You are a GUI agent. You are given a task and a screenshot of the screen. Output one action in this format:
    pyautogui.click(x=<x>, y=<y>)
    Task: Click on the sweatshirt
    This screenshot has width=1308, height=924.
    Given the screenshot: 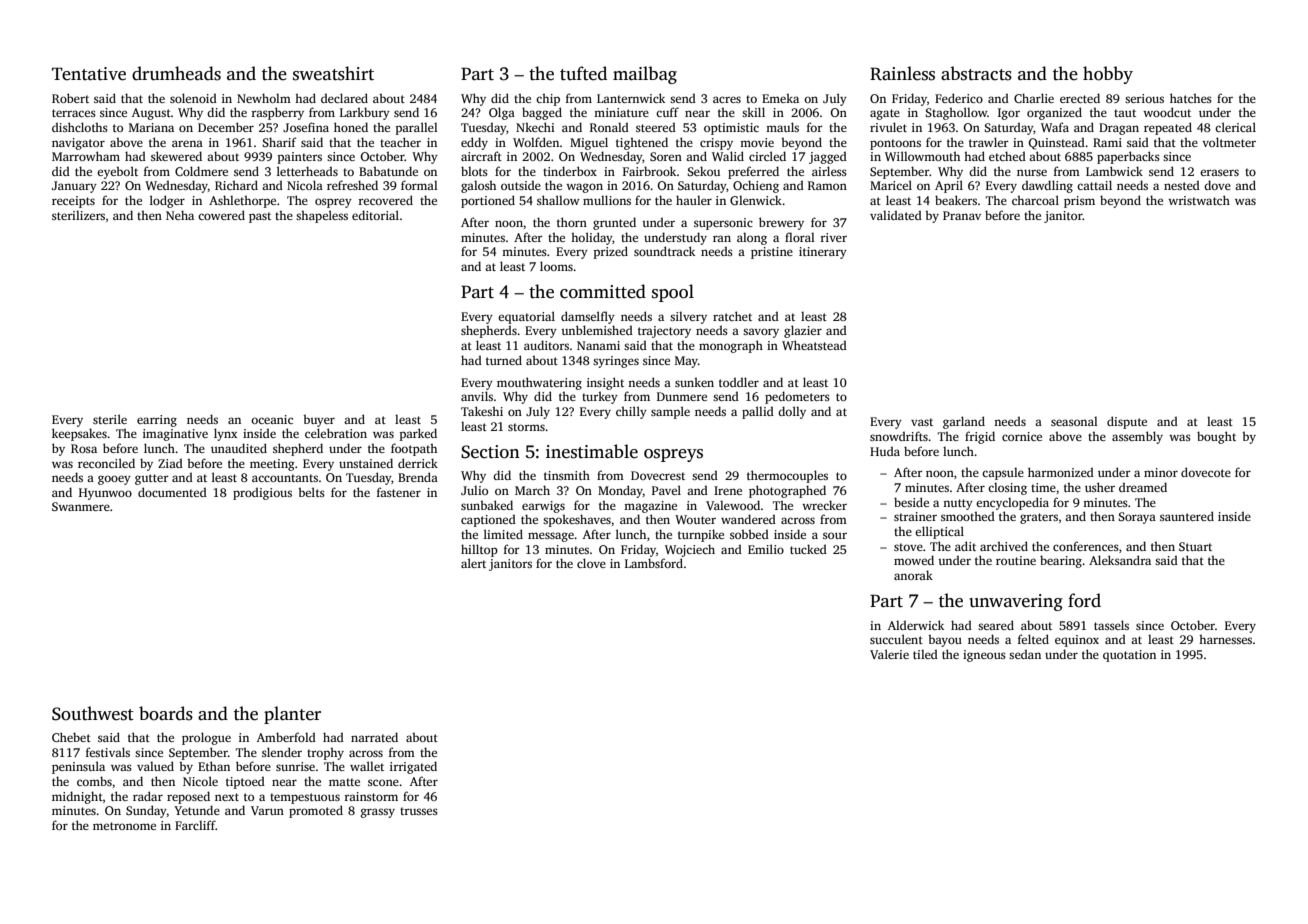 What is the action you would take?
    pyautogui.click(x=333, y=73)
